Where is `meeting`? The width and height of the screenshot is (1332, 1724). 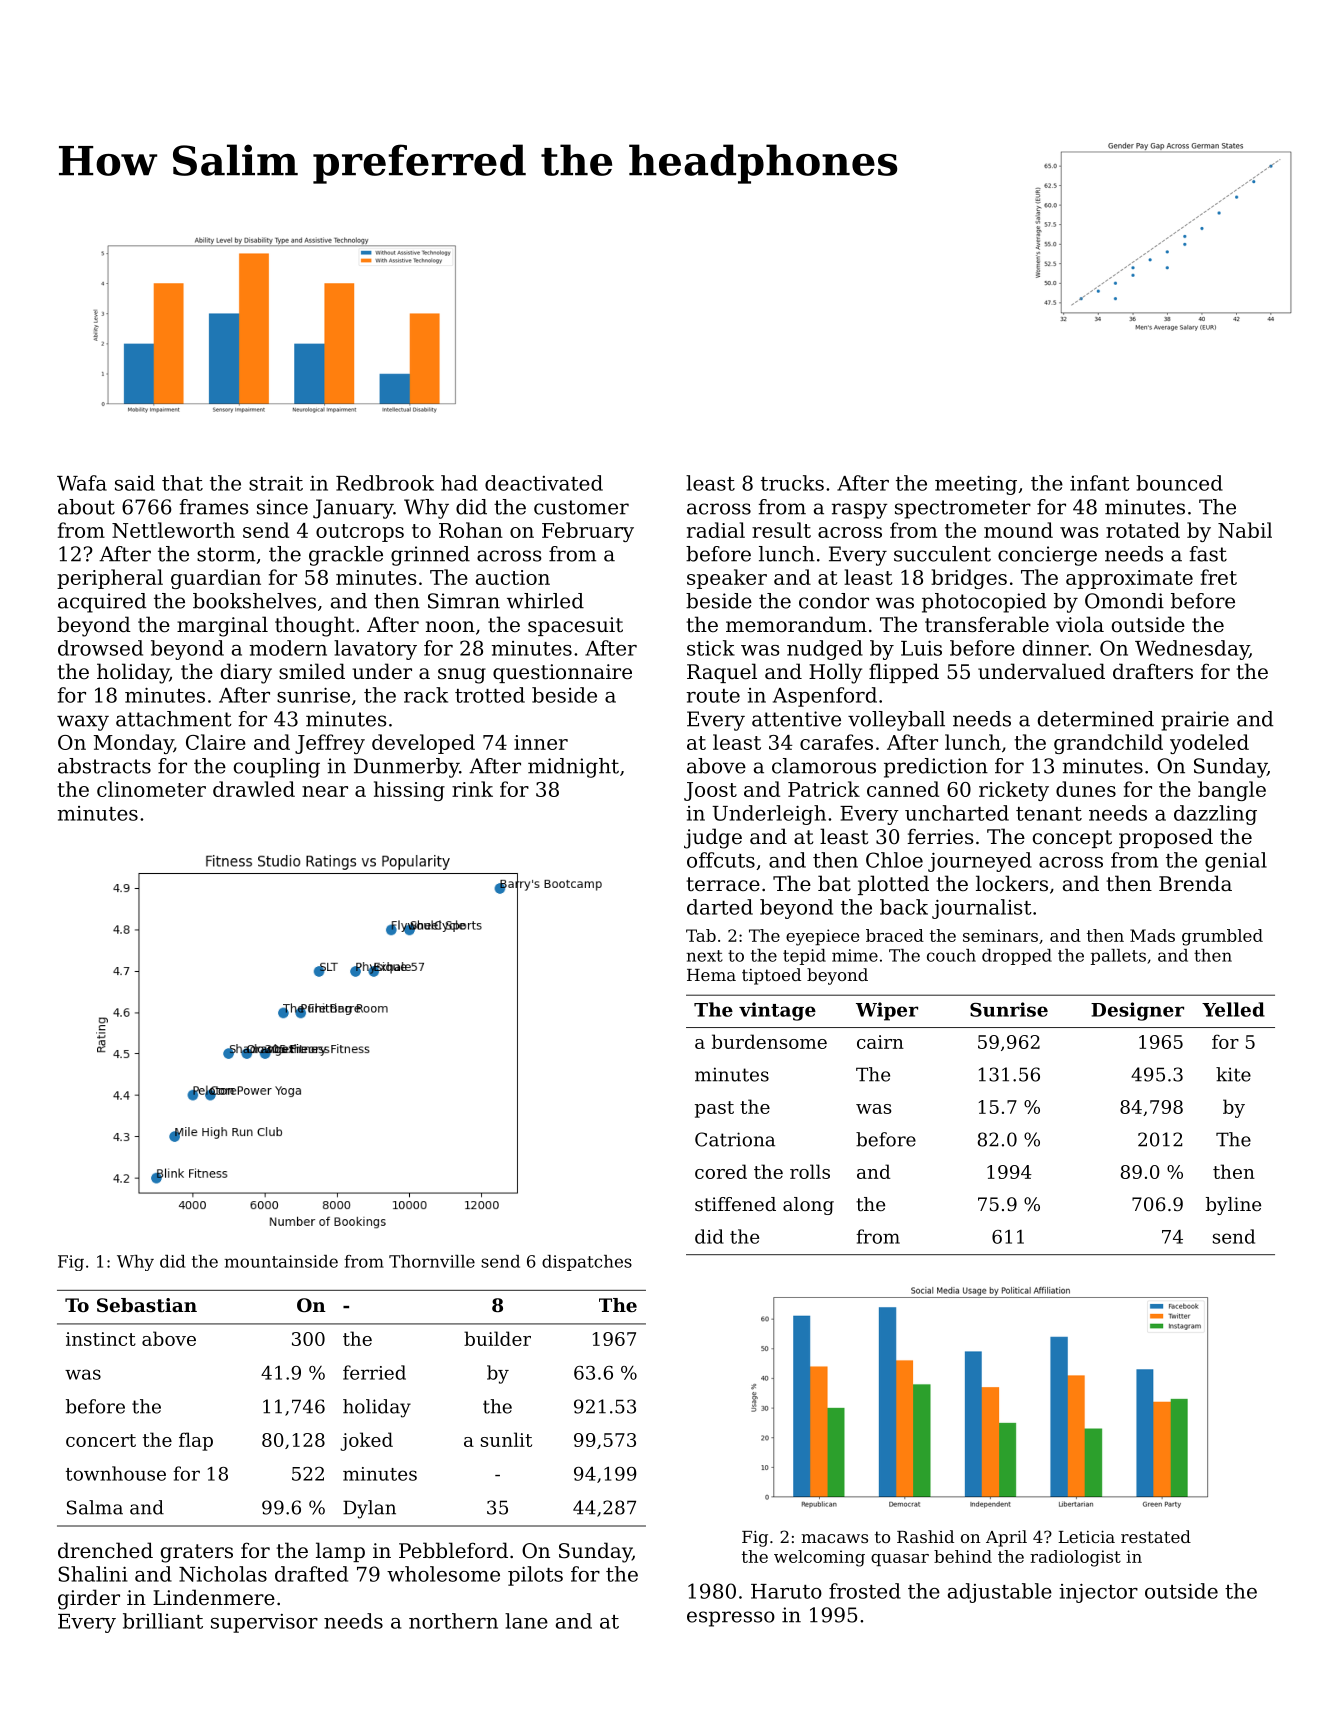
meeting is located at coordinates (976, 485).
